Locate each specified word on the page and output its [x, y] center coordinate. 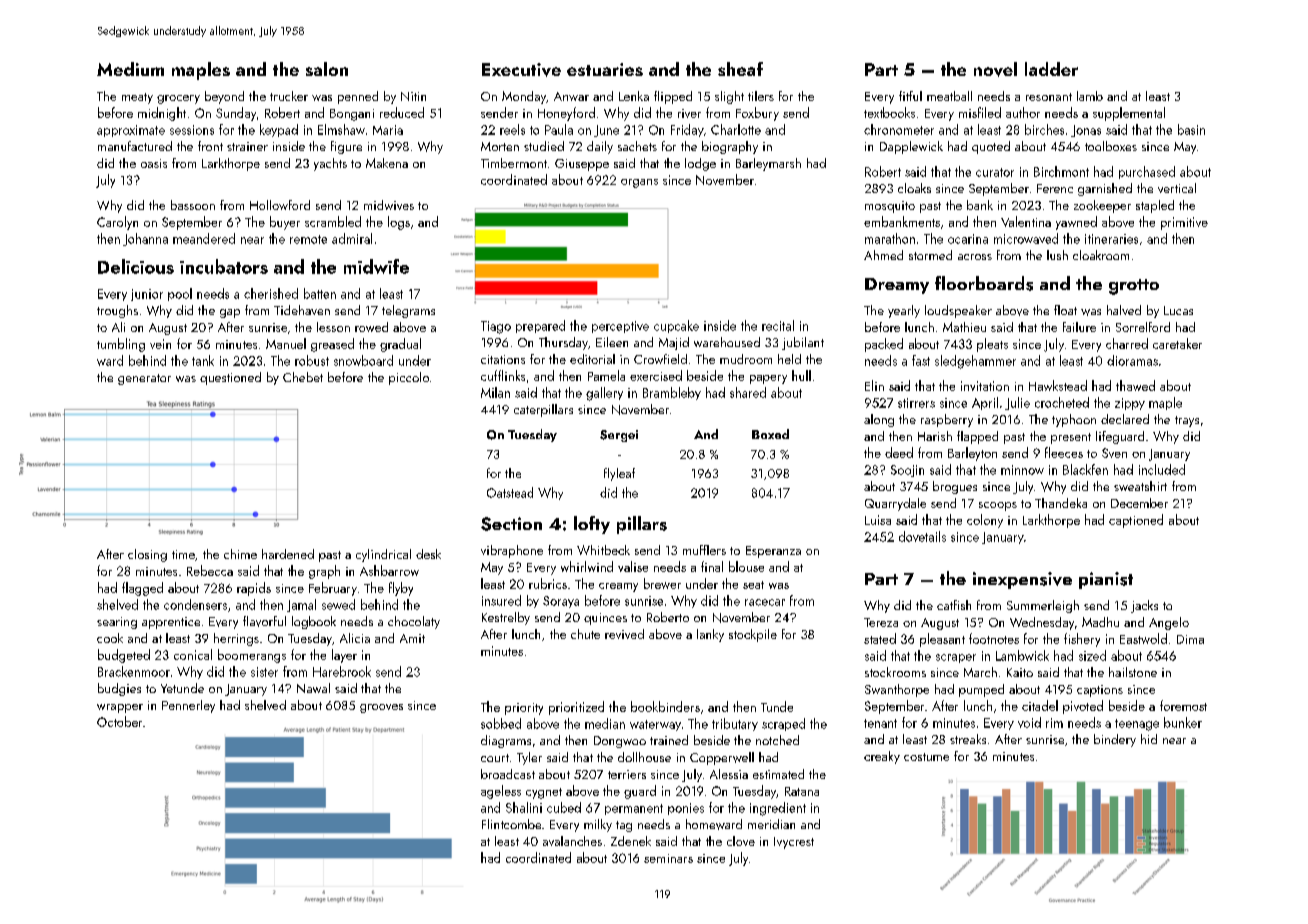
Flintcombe [511, 824]
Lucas [1178, 310]
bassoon [193, 205]
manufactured [135, 146]
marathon [890, 238]
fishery [1082, 640]
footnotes [994, 638]
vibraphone [512, 551]
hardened [288, 554]
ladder [1051, 69]
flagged [142, 589]
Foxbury [757, 114]
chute [585, 634]
